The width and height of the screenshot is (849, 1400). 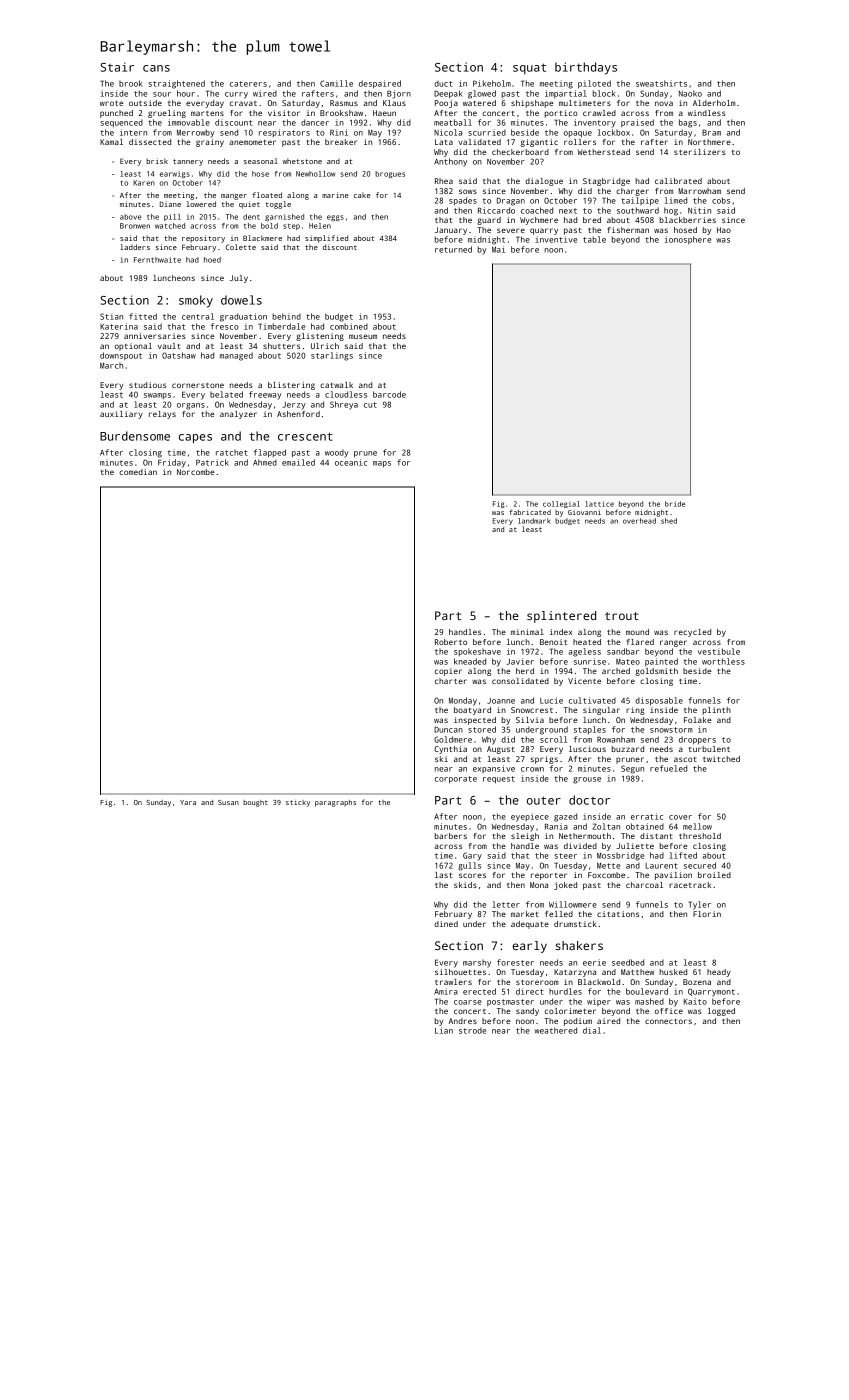 What do you see at coordinates (453, 249) in the screenshot?
I see `returned` at bounding box center [453, 249].
